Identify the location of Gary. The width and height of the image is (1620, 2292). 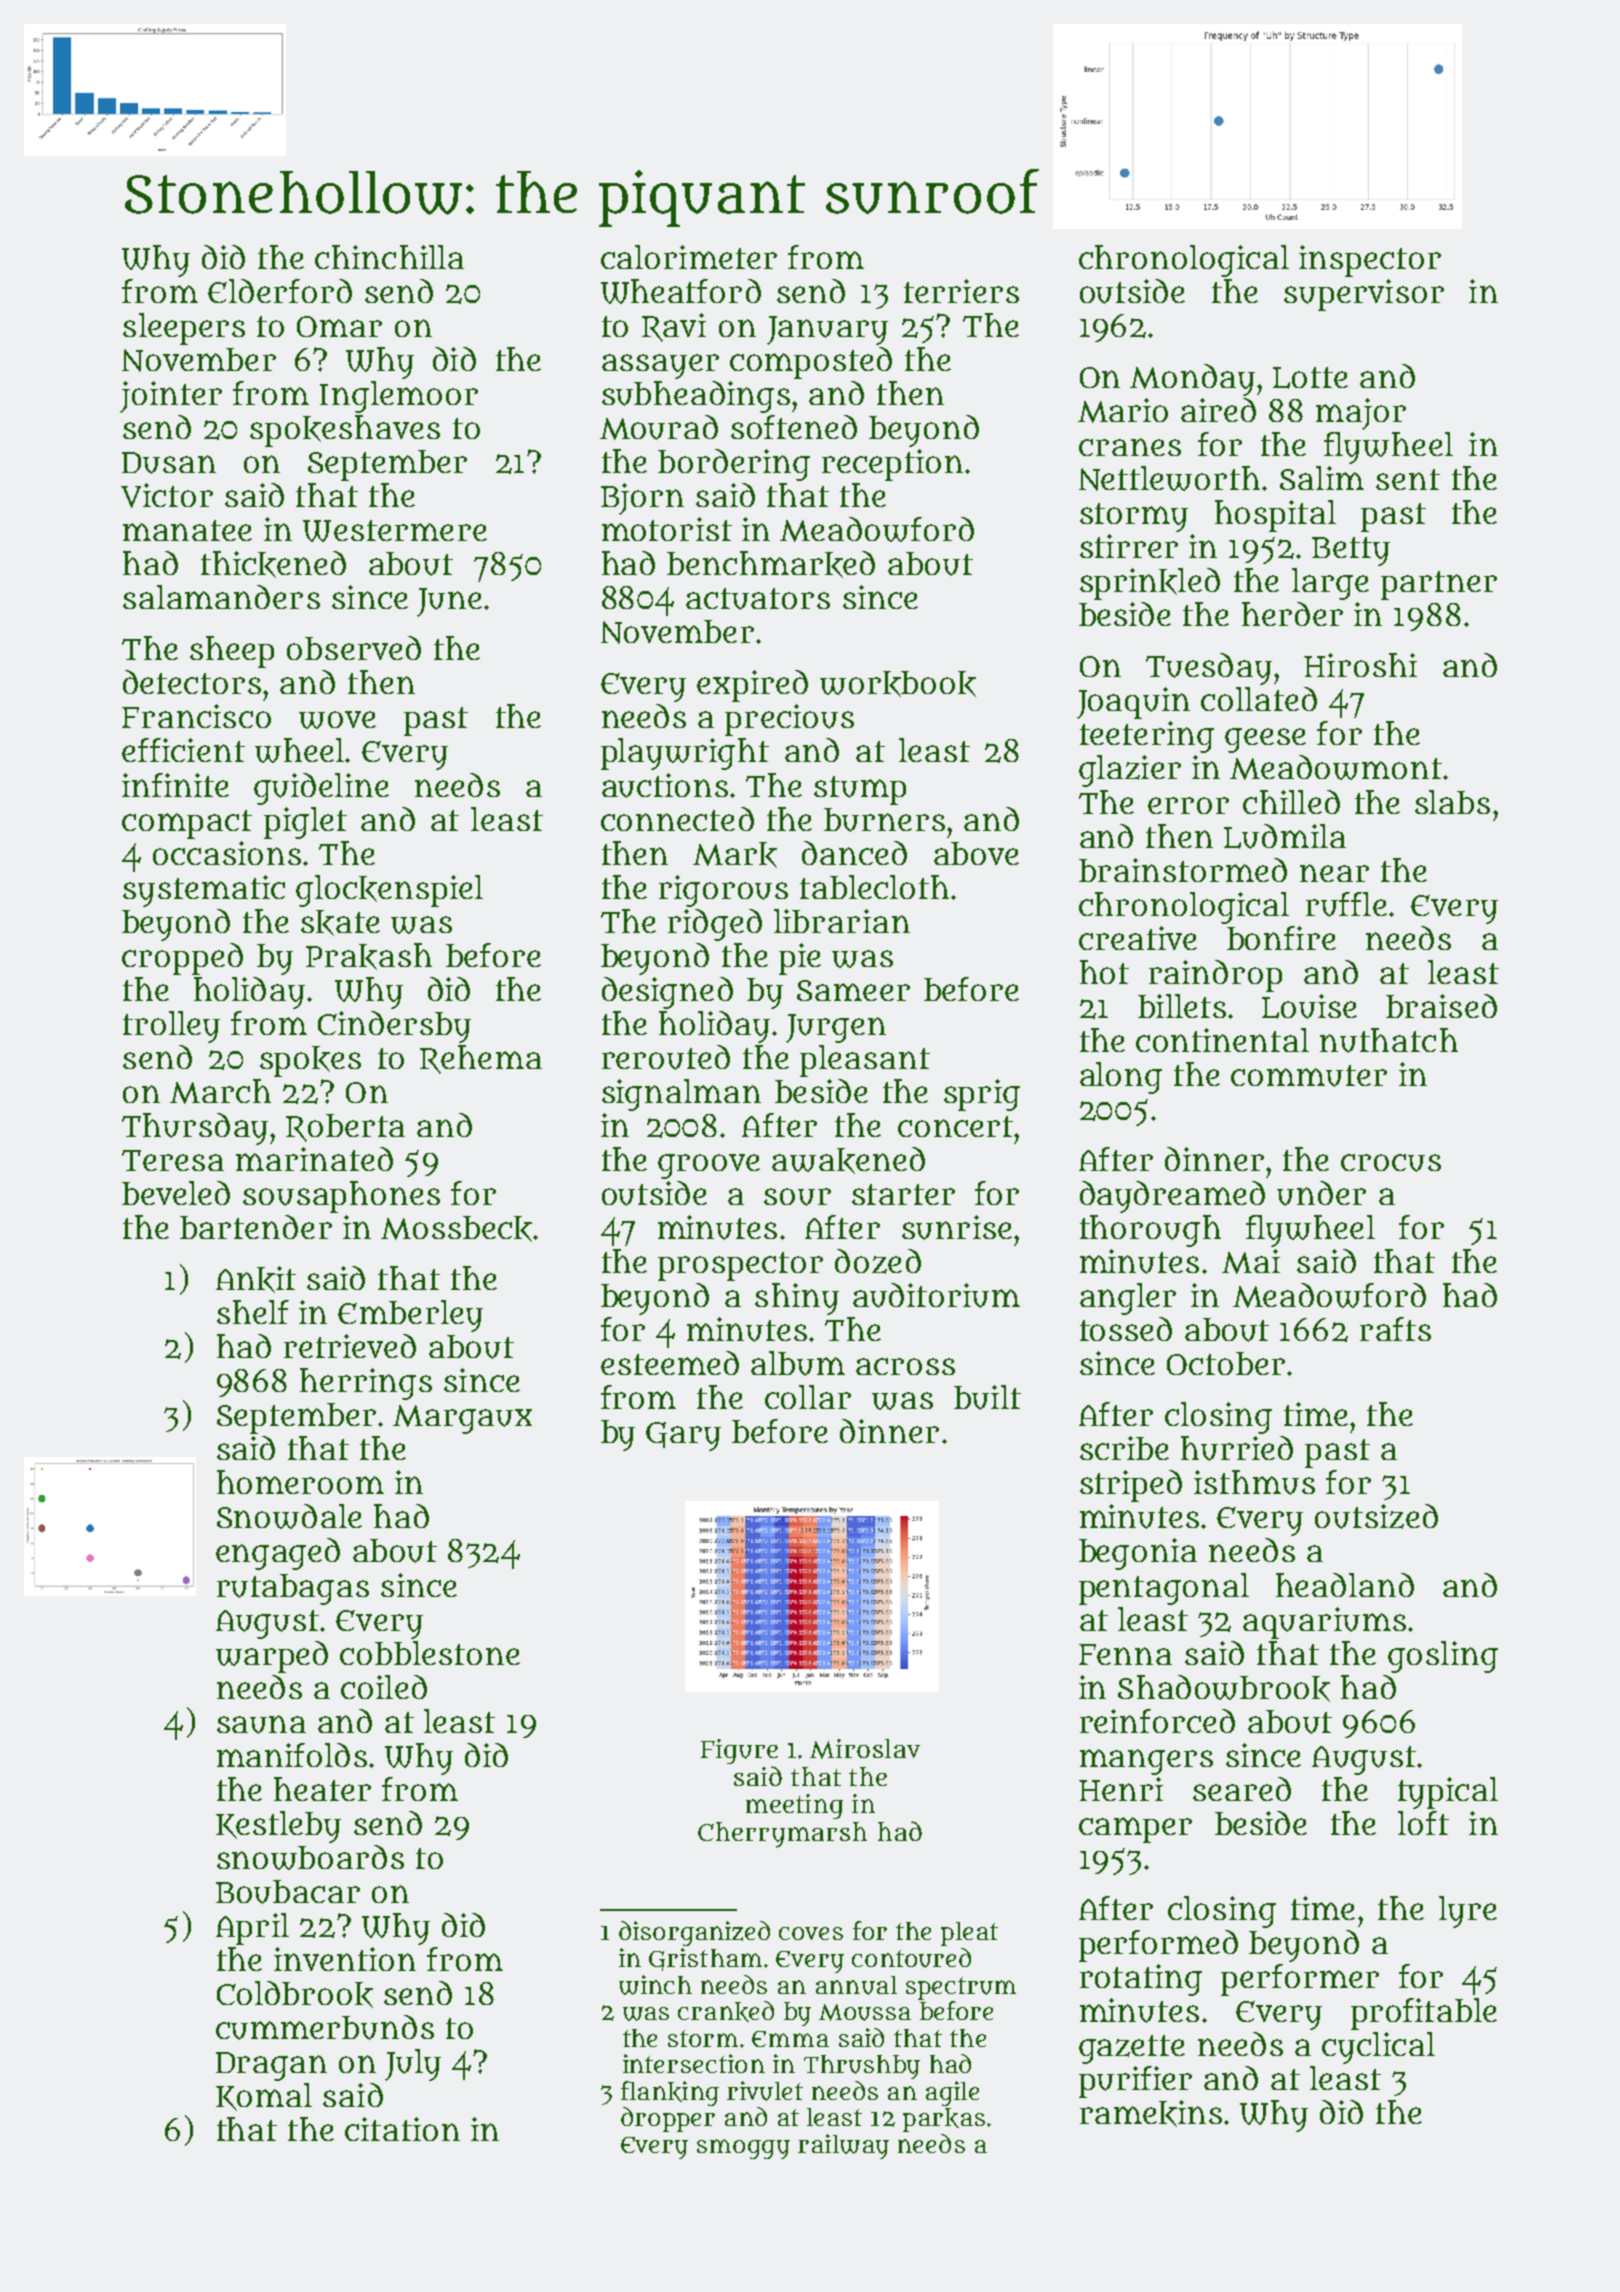
(683, 1436).
